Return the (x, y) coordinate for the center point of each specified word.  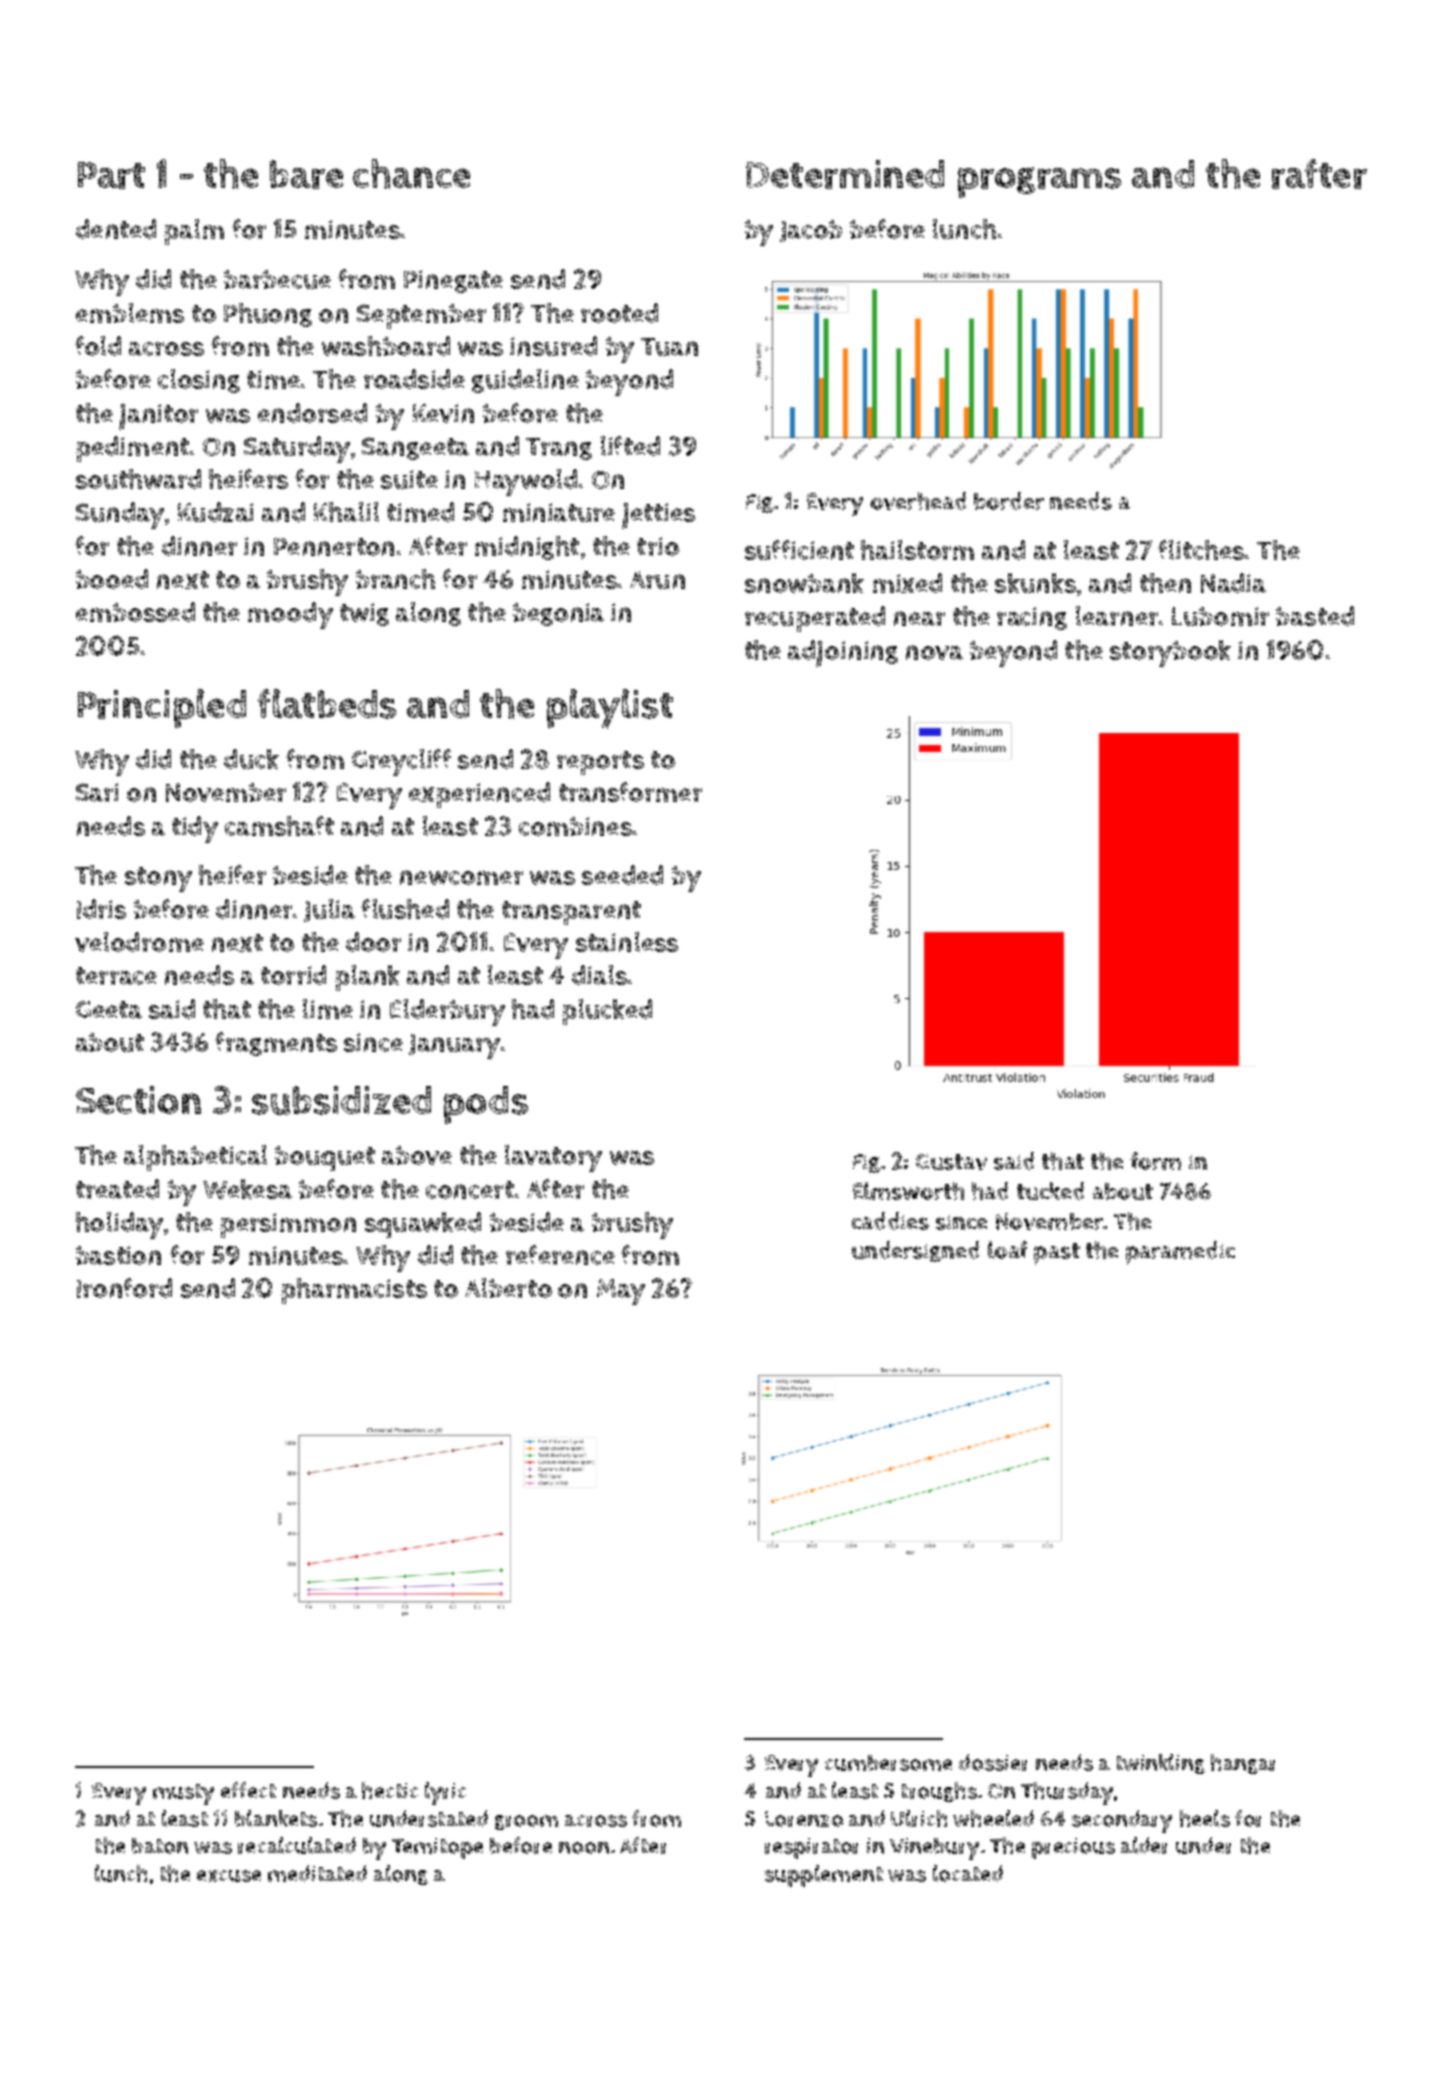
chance (411, 174)
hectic (390, 1790)
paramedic (1180, 1253)
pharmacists (354, 1291)
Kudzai (215, 512)
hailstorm (917, 550)
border (1009, 501)
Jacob (811, 231)
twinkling (1161, 1764)
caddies (890, 1221)
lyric (445, 1793)
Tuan (669, 347)
